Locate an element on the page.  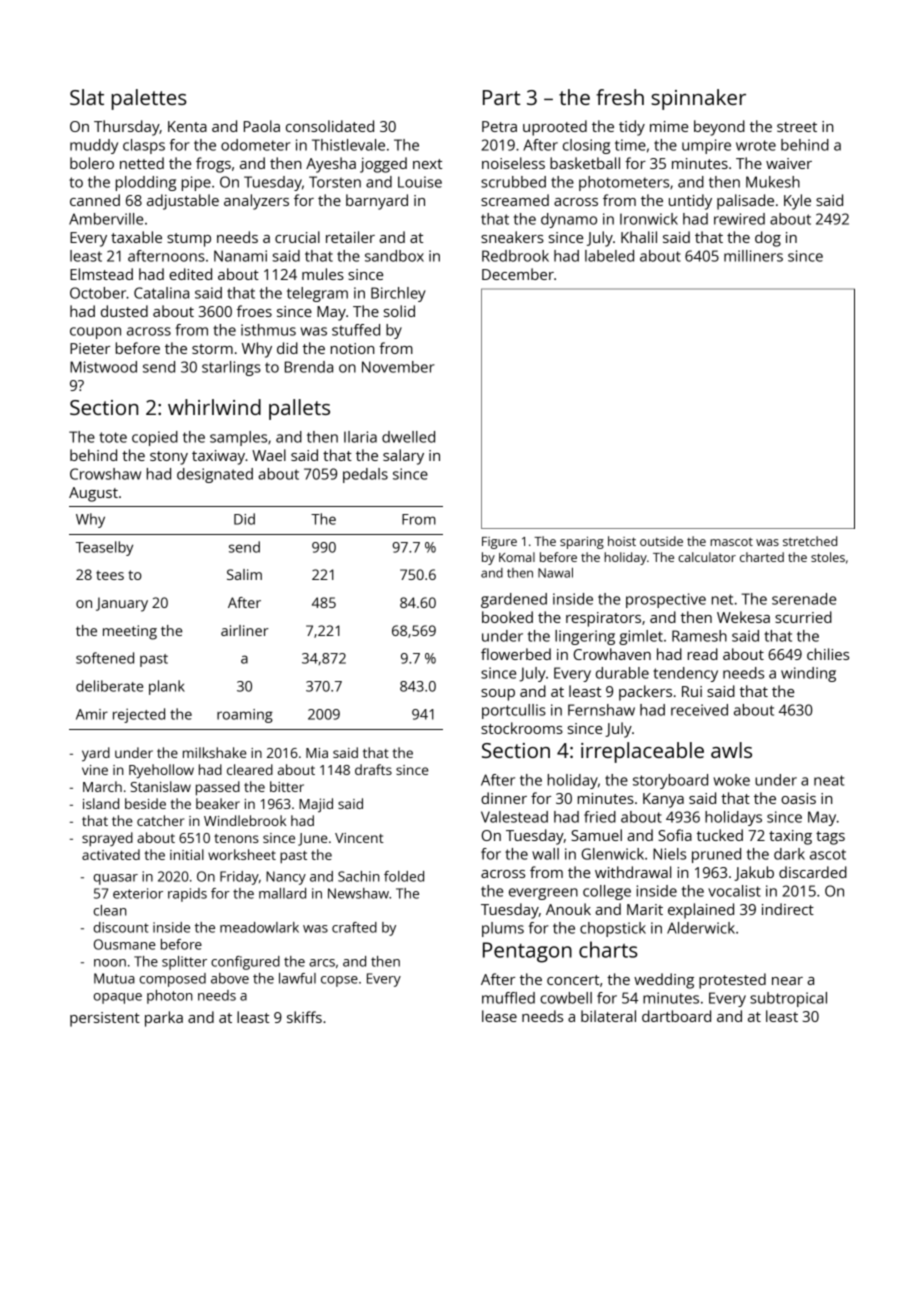
storm is located at coordinates (212, 349).
